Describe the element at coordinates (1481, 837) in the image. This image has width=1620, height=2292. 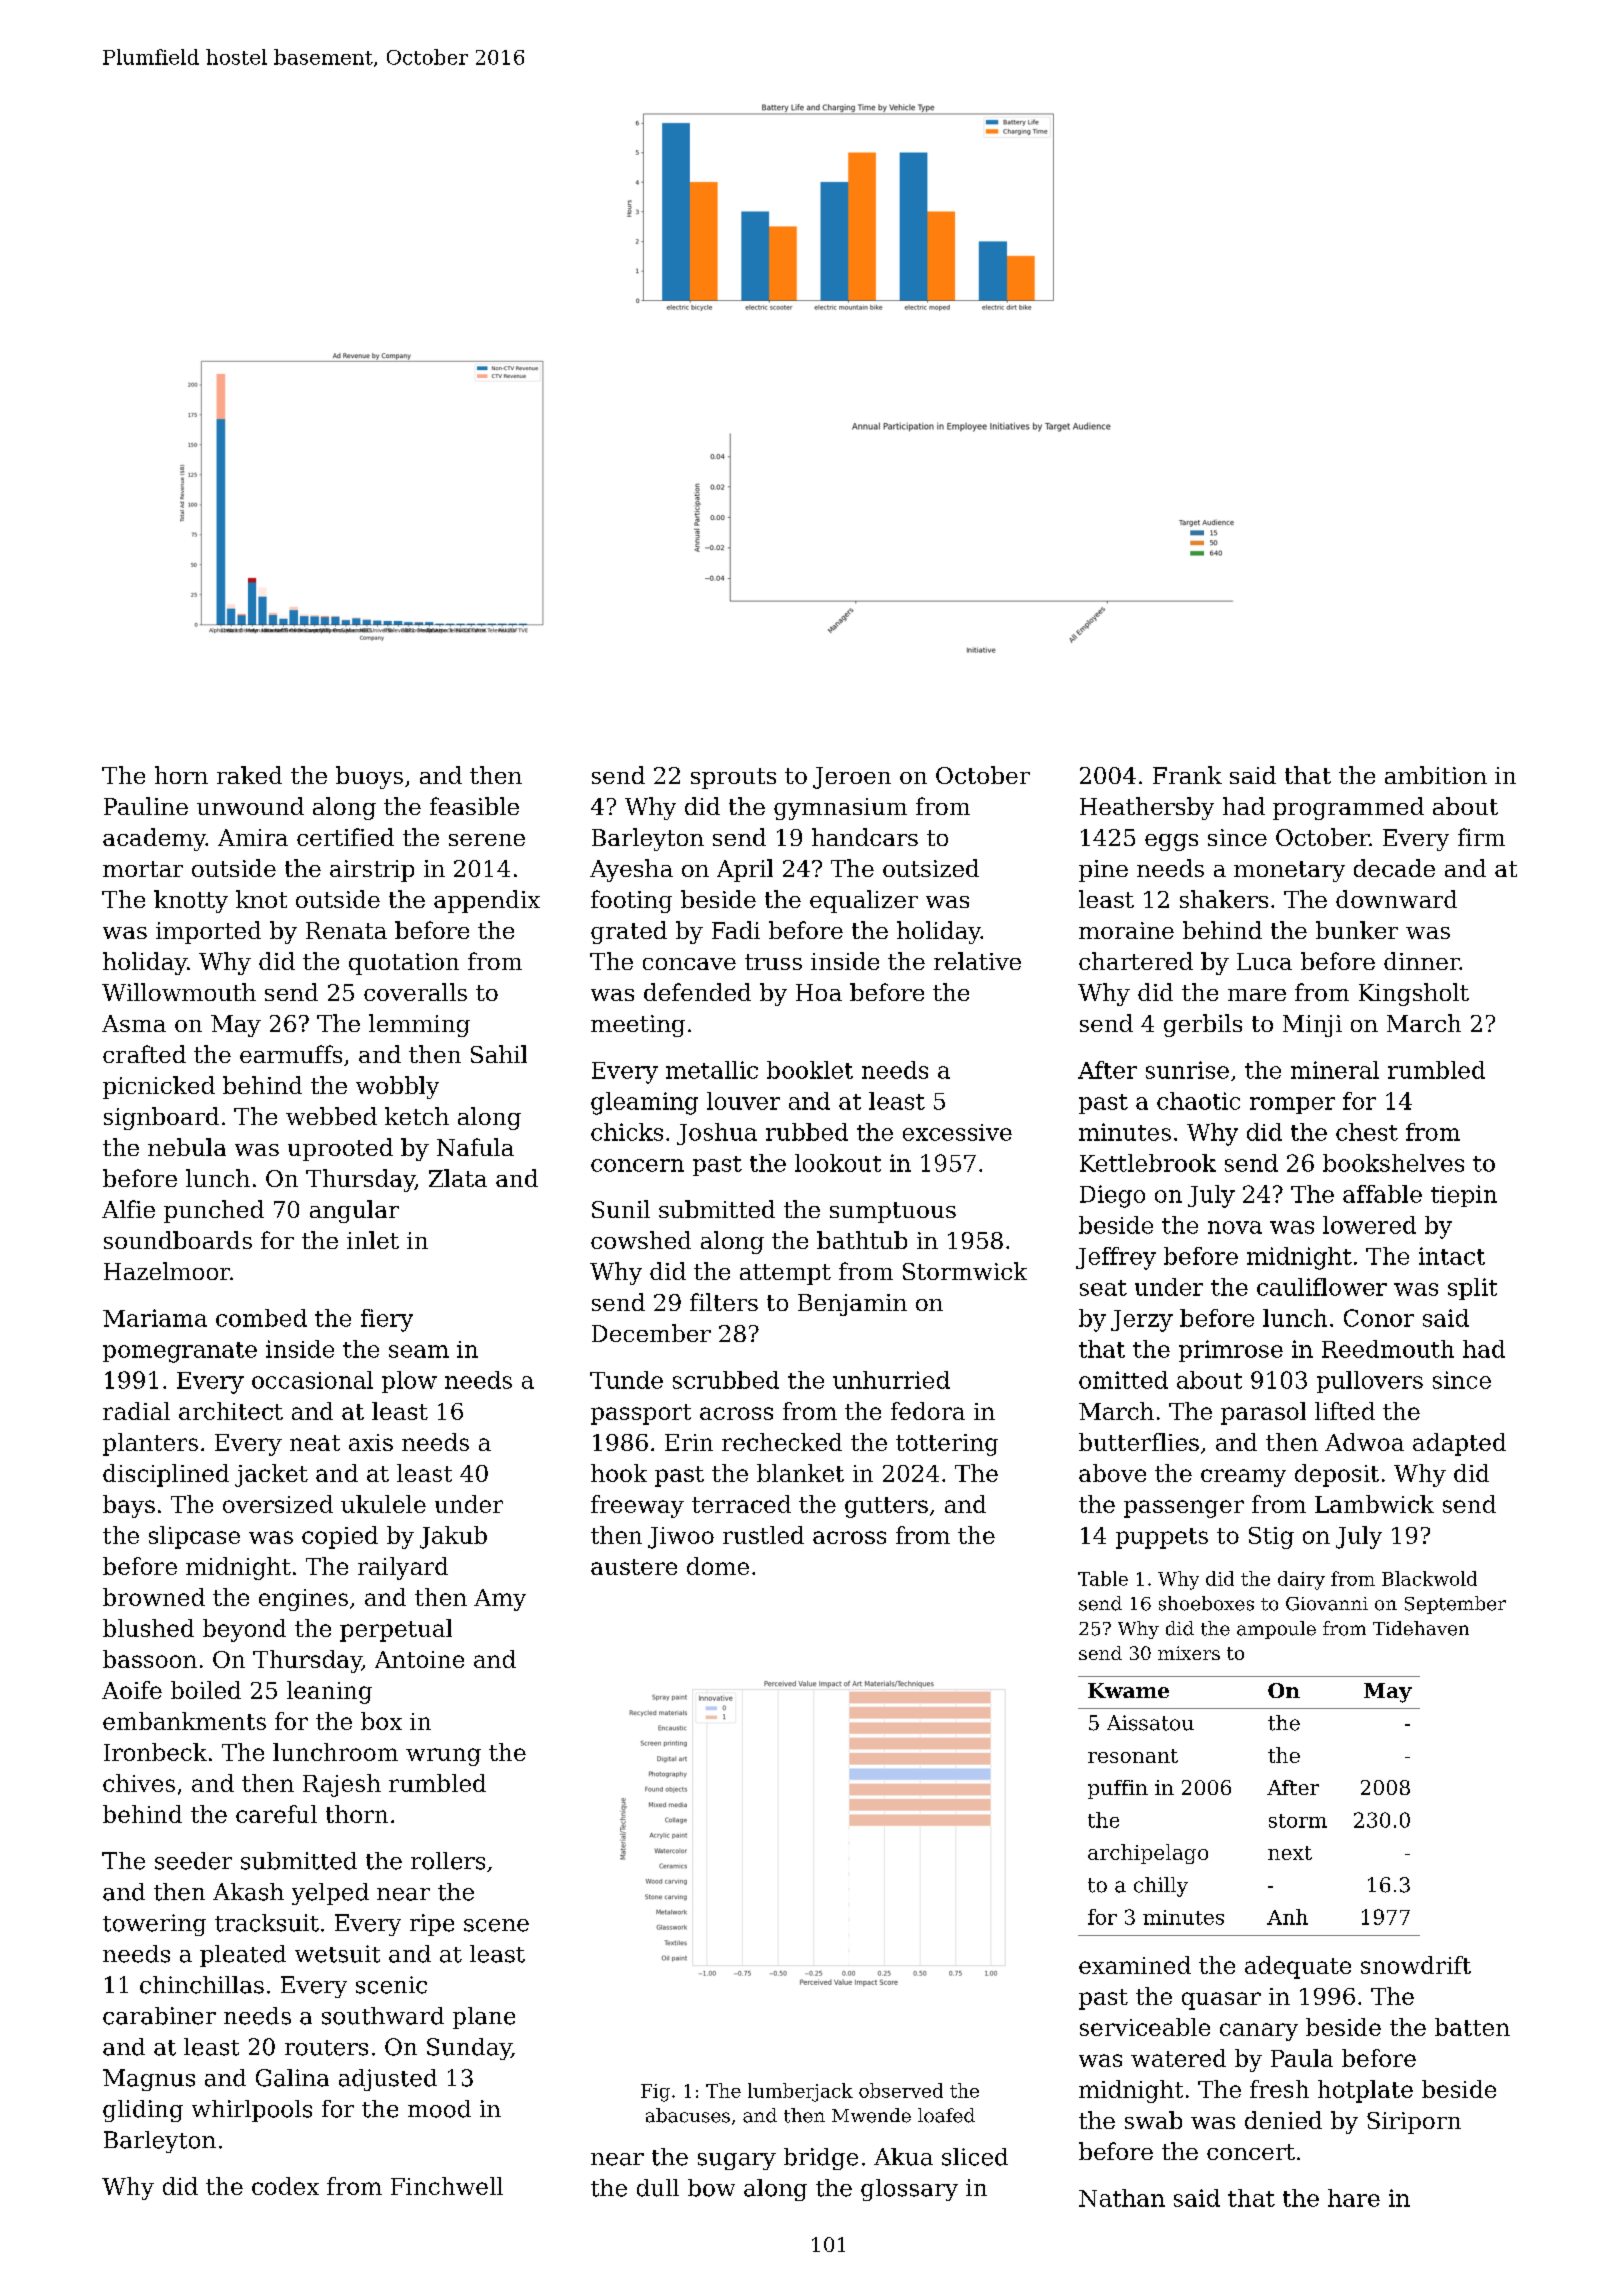
I see `firm` at that location.
